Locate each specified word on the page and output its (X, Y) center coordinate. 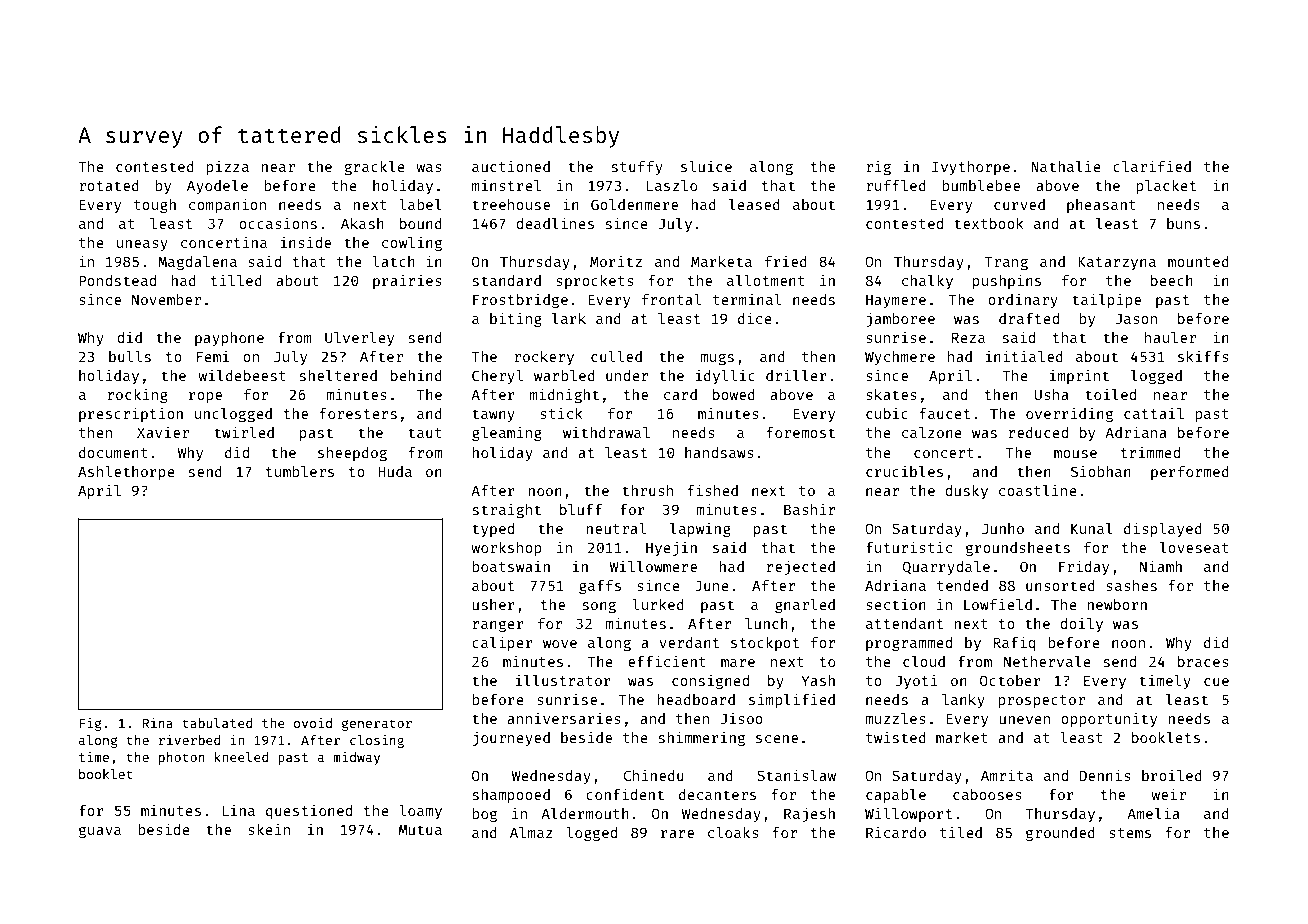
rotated (109, 185)
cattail (1154, 413)
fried (786, 261)
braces (1203, 661)
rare (677, 834)
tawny (493, 415)
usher (493, 604)
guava (100, 832)
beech (1172, 280)
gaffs (600, 587)
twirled (244, 432)
